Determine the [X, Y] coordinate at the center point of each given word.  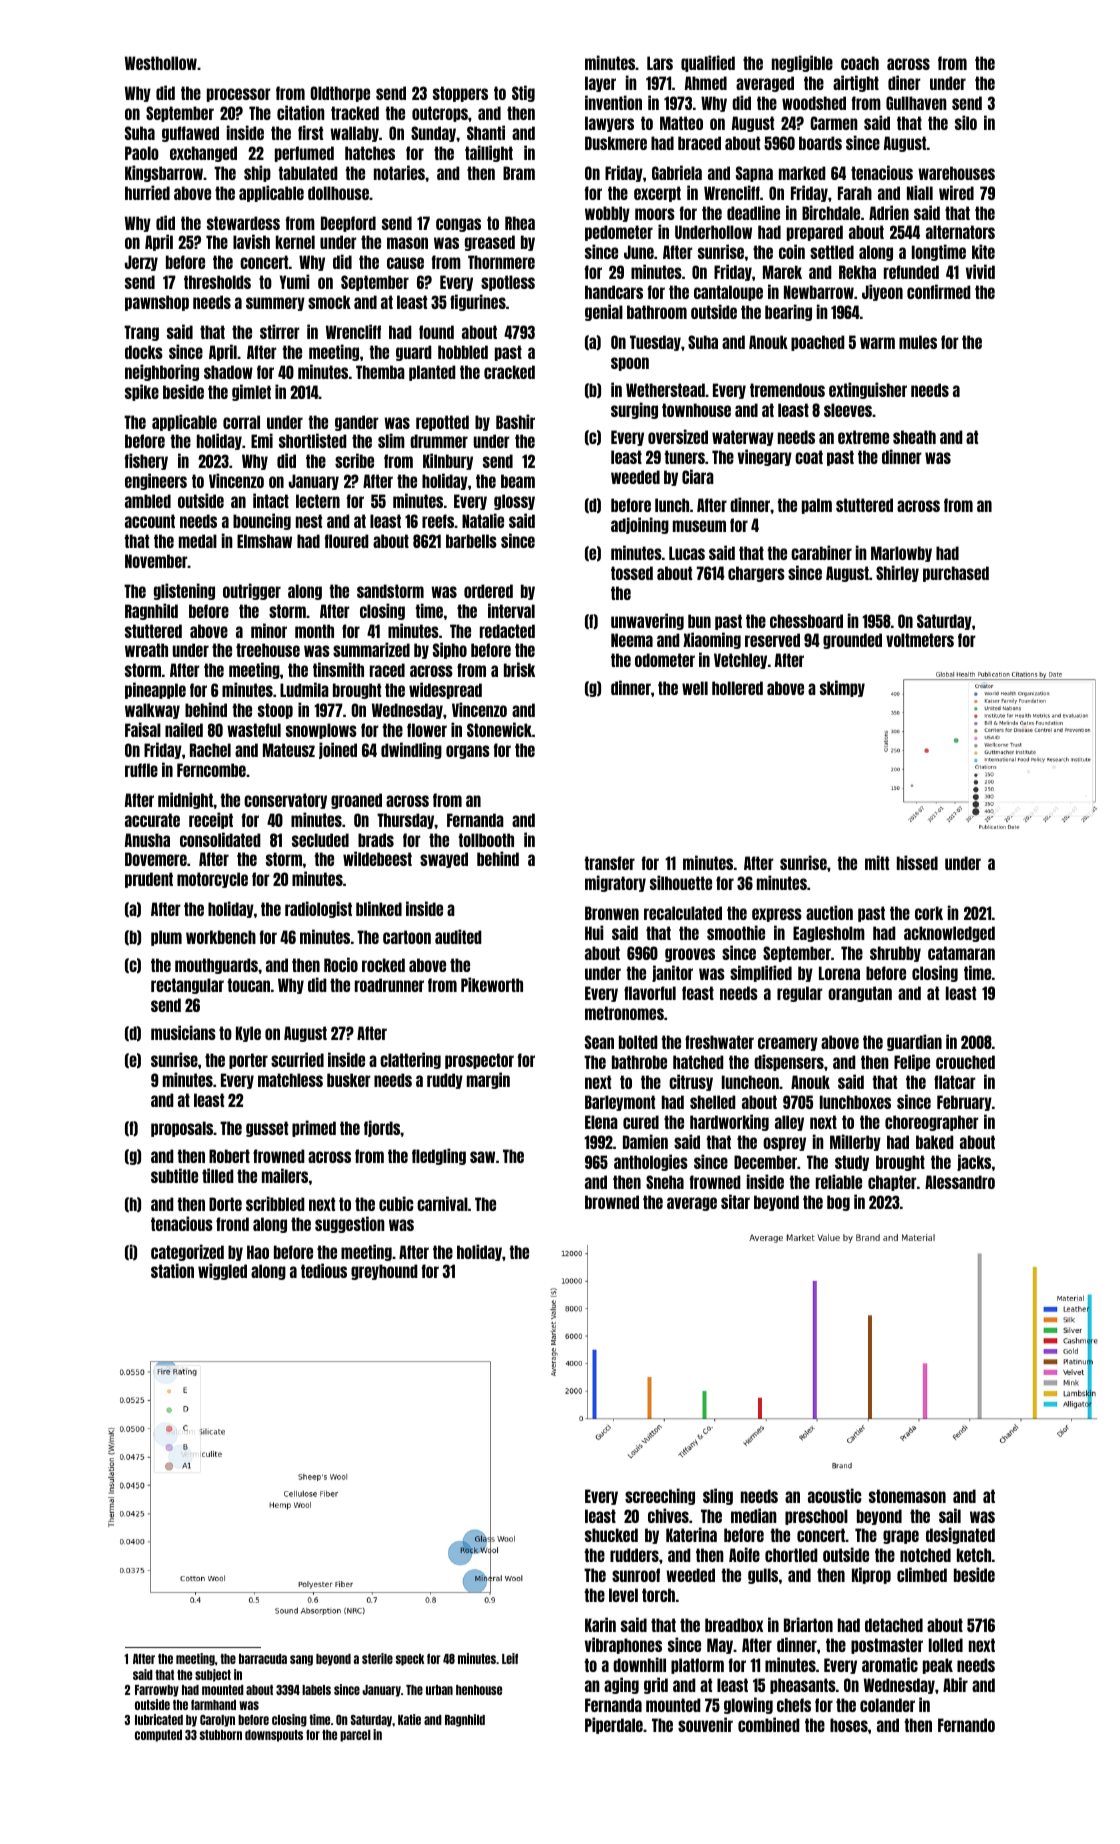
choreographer [932, 1123]
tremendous [787, 390]
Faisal [143, 729]
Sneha [665, 1182]
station [172, 1270]
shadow [228, 372]
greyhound [384, 1272]
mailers [285, 1175]
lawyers [609, 124]
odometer [665, 660]
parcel [355, 1736]
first [310, 132]
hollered [737, 688]
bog [838, 1203]
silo [966, 122]
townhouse [696, 410]
